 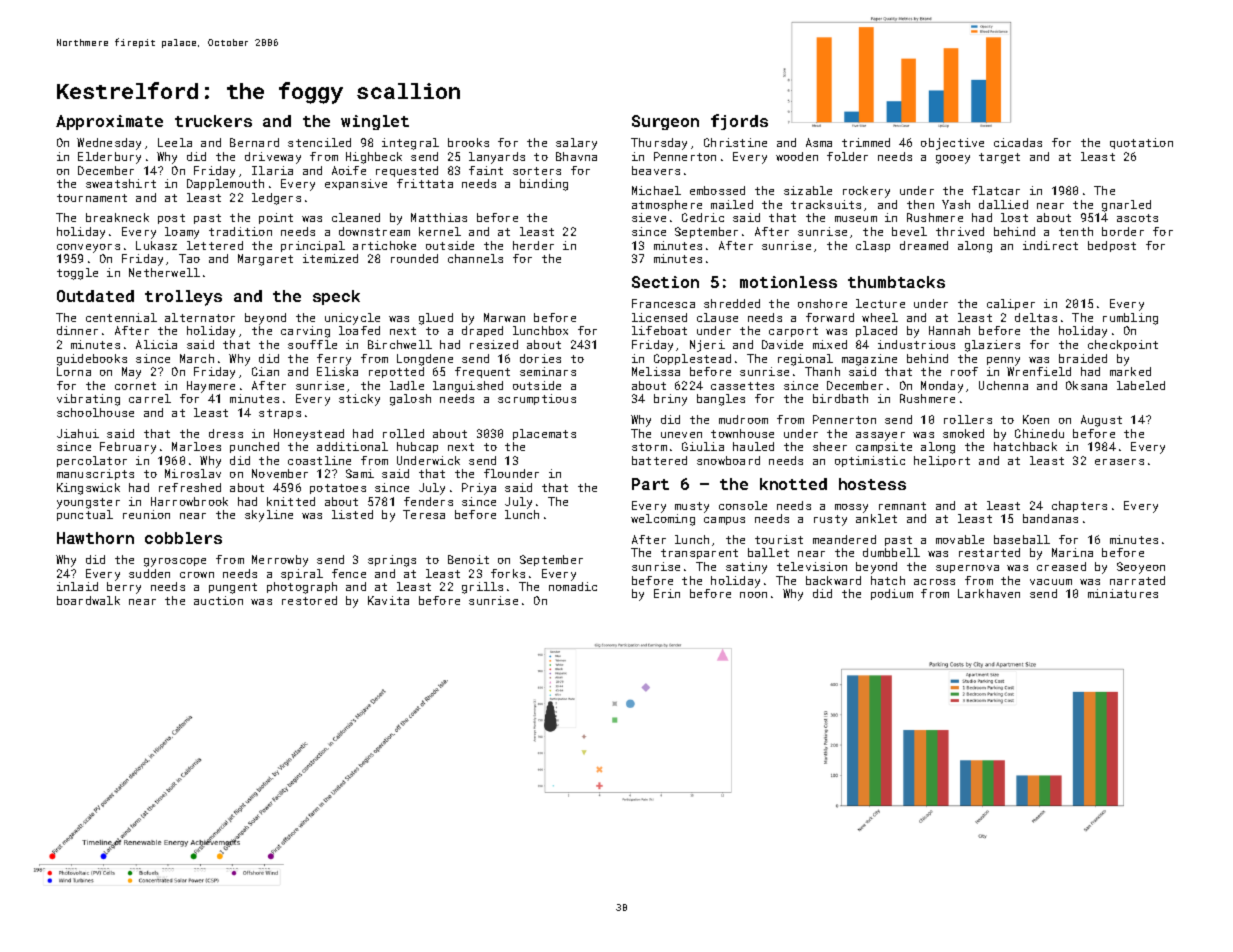 What do you see at coordinates (213, 121) in the screenshot?
I see `truckers` at bounding box center [213, 121].
